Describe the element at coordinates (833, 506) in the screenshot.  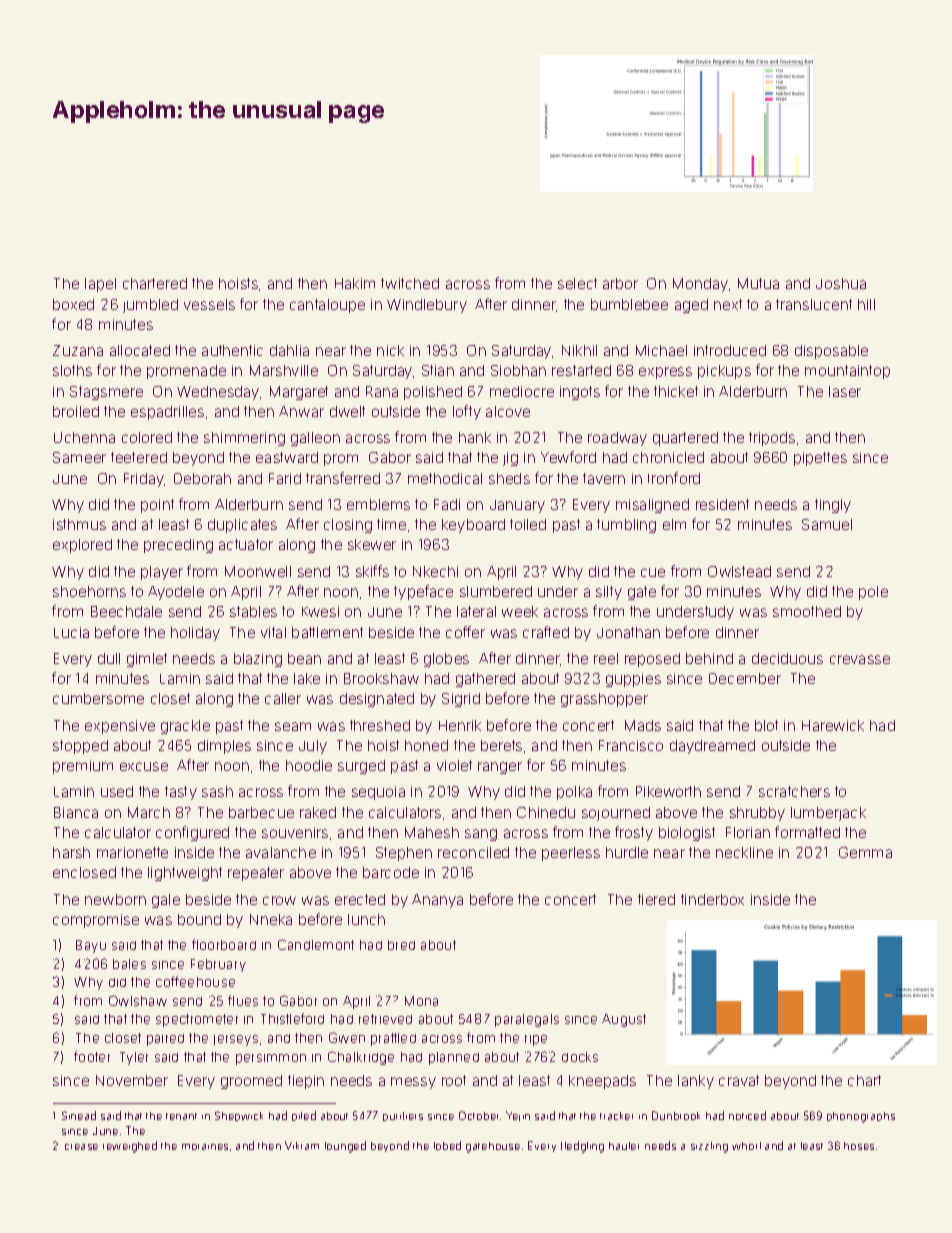
I see `tingly` at that location.
